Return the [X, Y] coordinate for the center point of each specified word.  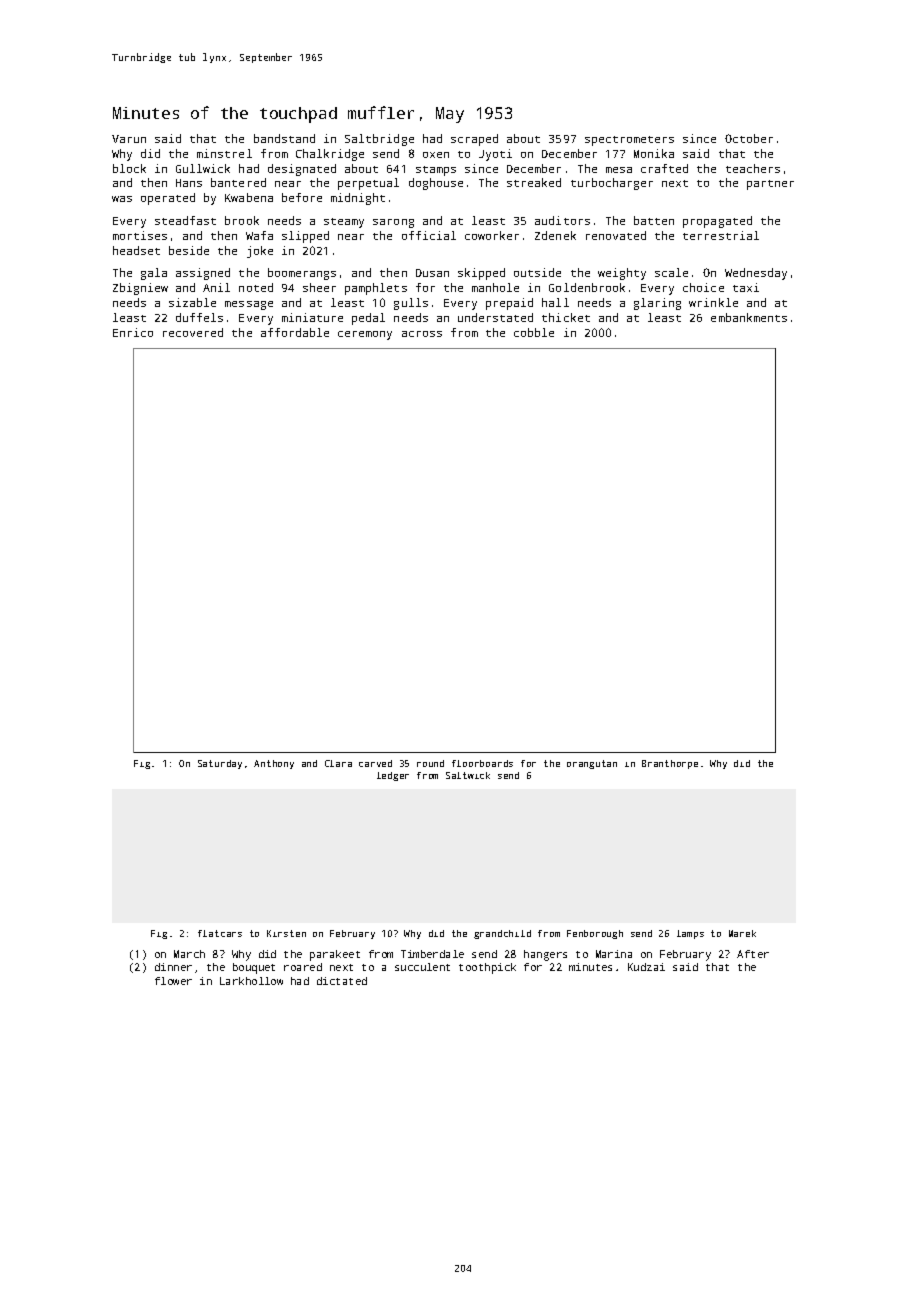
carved [375, 763]
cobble [534, 332]
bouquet [254, 968]
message [249, 305]
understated [495, 317]
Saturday [220, 764]
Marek [742, 933]
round [430, 763]
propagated [717, 222]
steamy [344, 223]
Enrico [133, 332]
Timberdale [432, 954]
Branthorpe [670, 764]
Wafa [259, 235]
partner [770, 185]
